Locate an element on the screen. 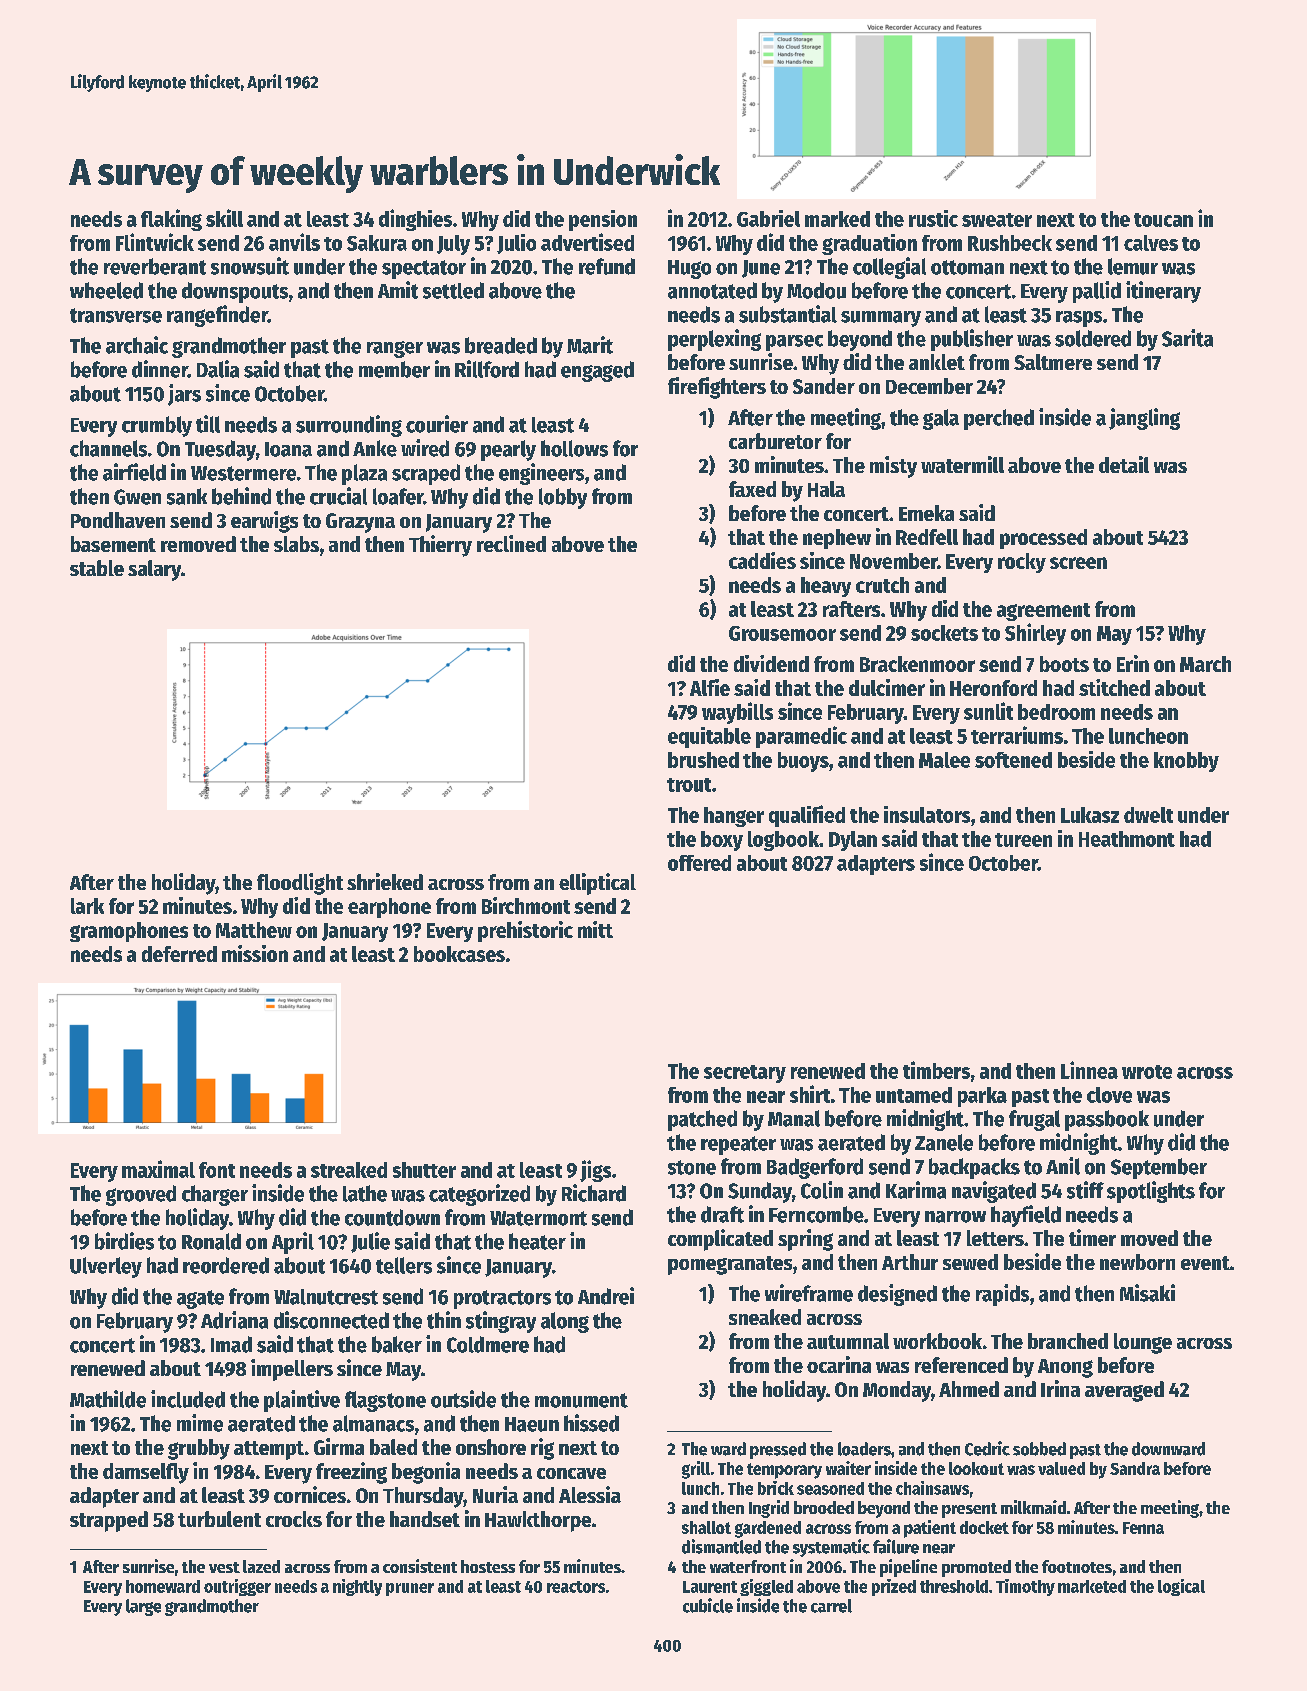 The image size is (1307, 1691). Mathilde is located at coordinates (108, 1399).
